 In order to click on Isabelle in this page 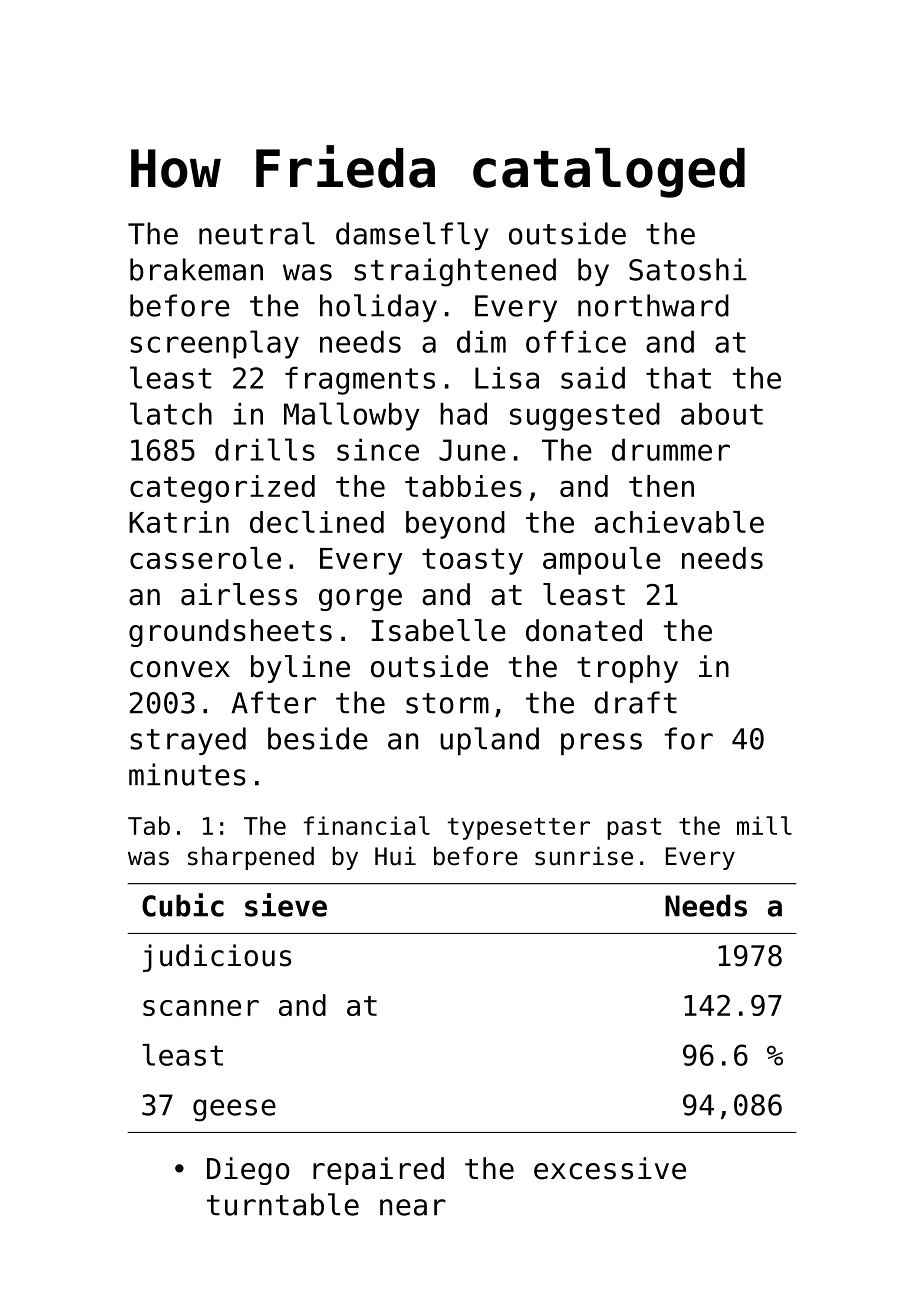, I will do `click(439, 630)`.
